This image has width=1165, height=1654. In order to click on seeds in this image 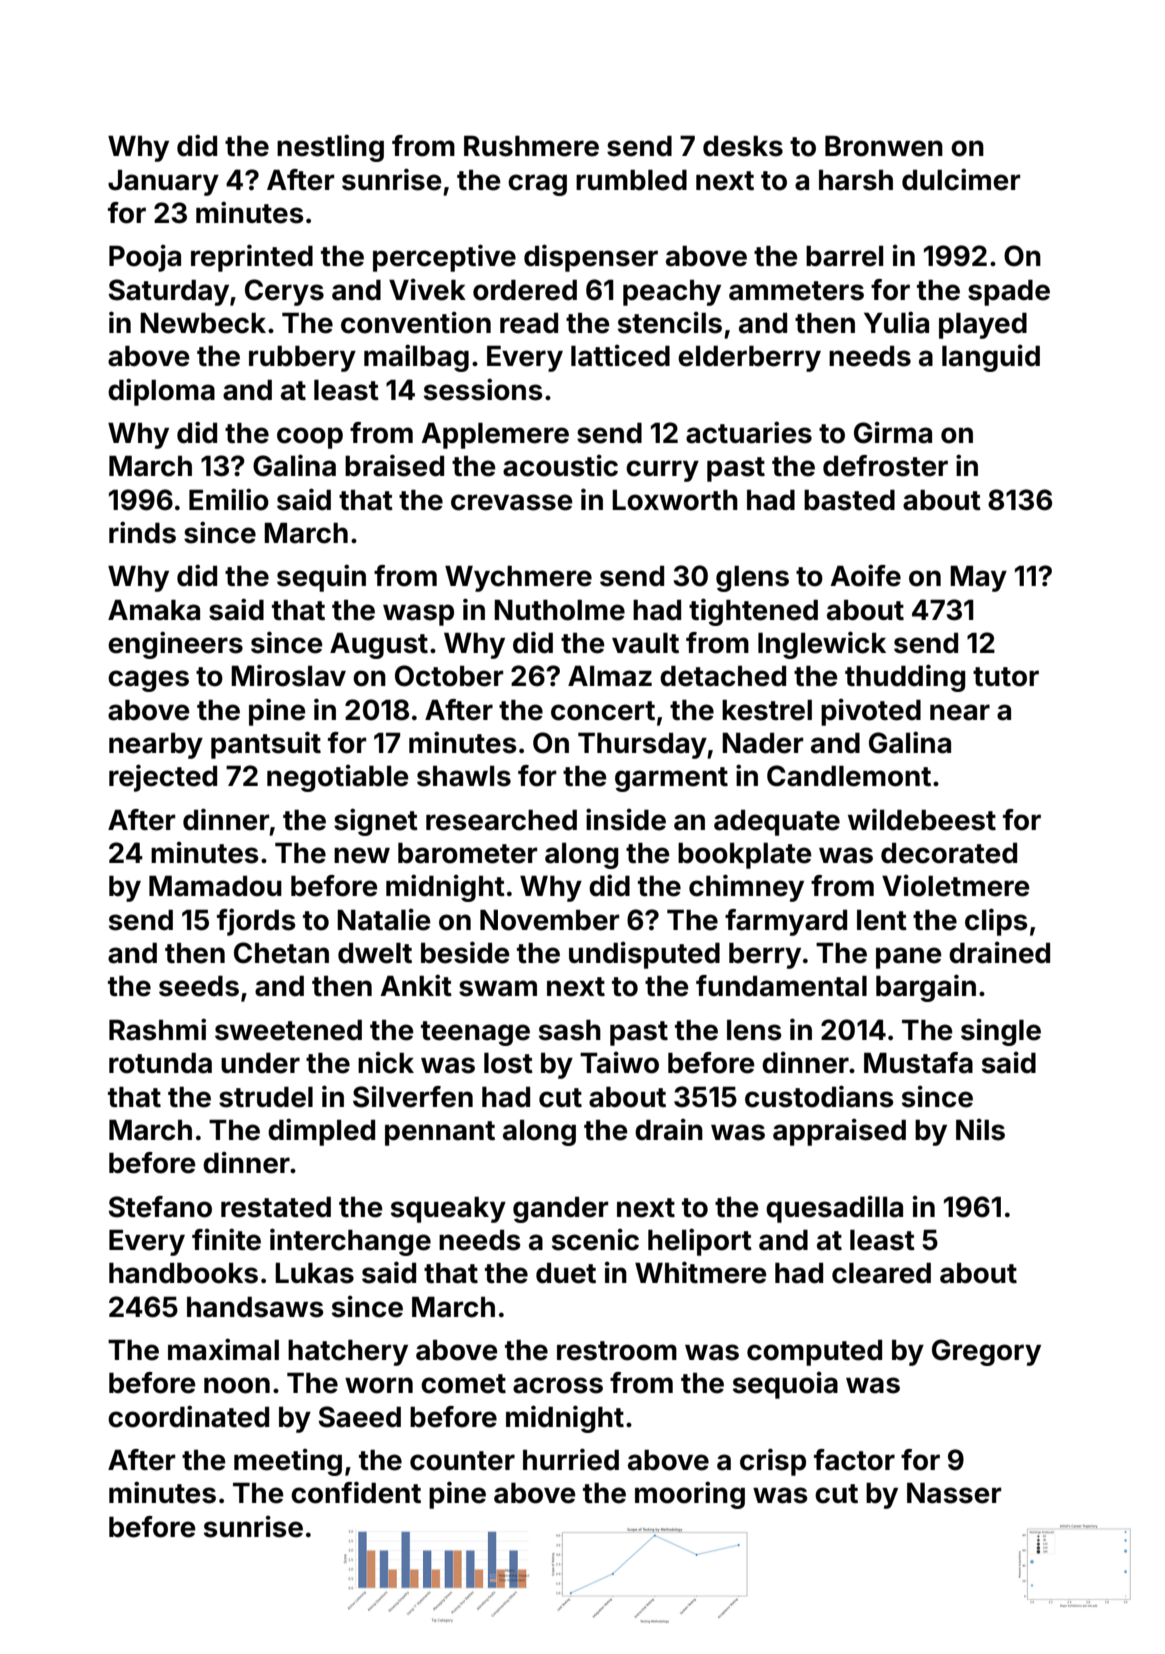, I will do `click(199, 986)`.
